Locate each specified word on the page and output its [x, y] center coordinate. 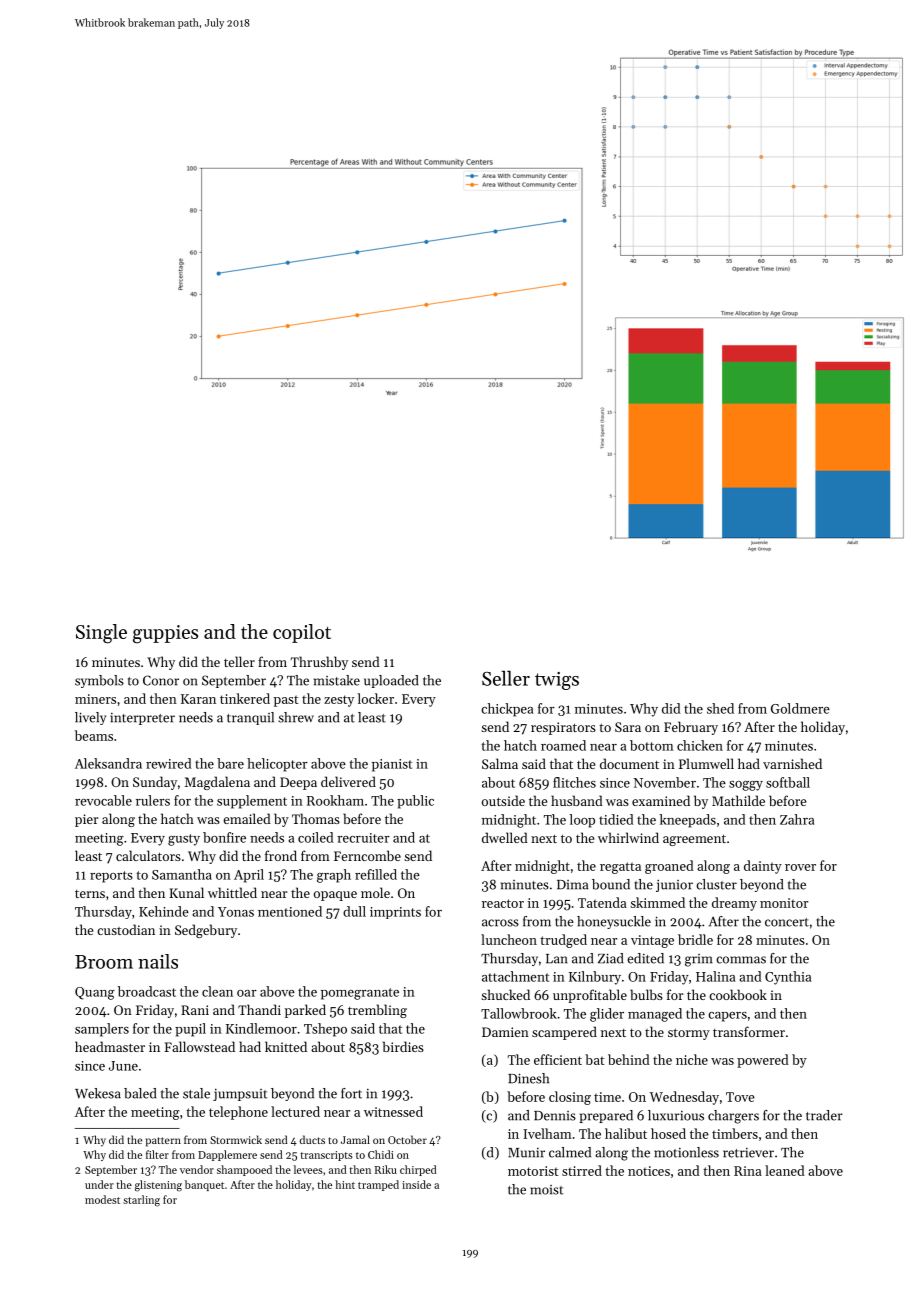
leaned [785, 1170]
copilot [302, 633]
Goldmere [800, 708]
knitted [286, 1046]
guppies [165, 634]
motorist [533, 1171]
